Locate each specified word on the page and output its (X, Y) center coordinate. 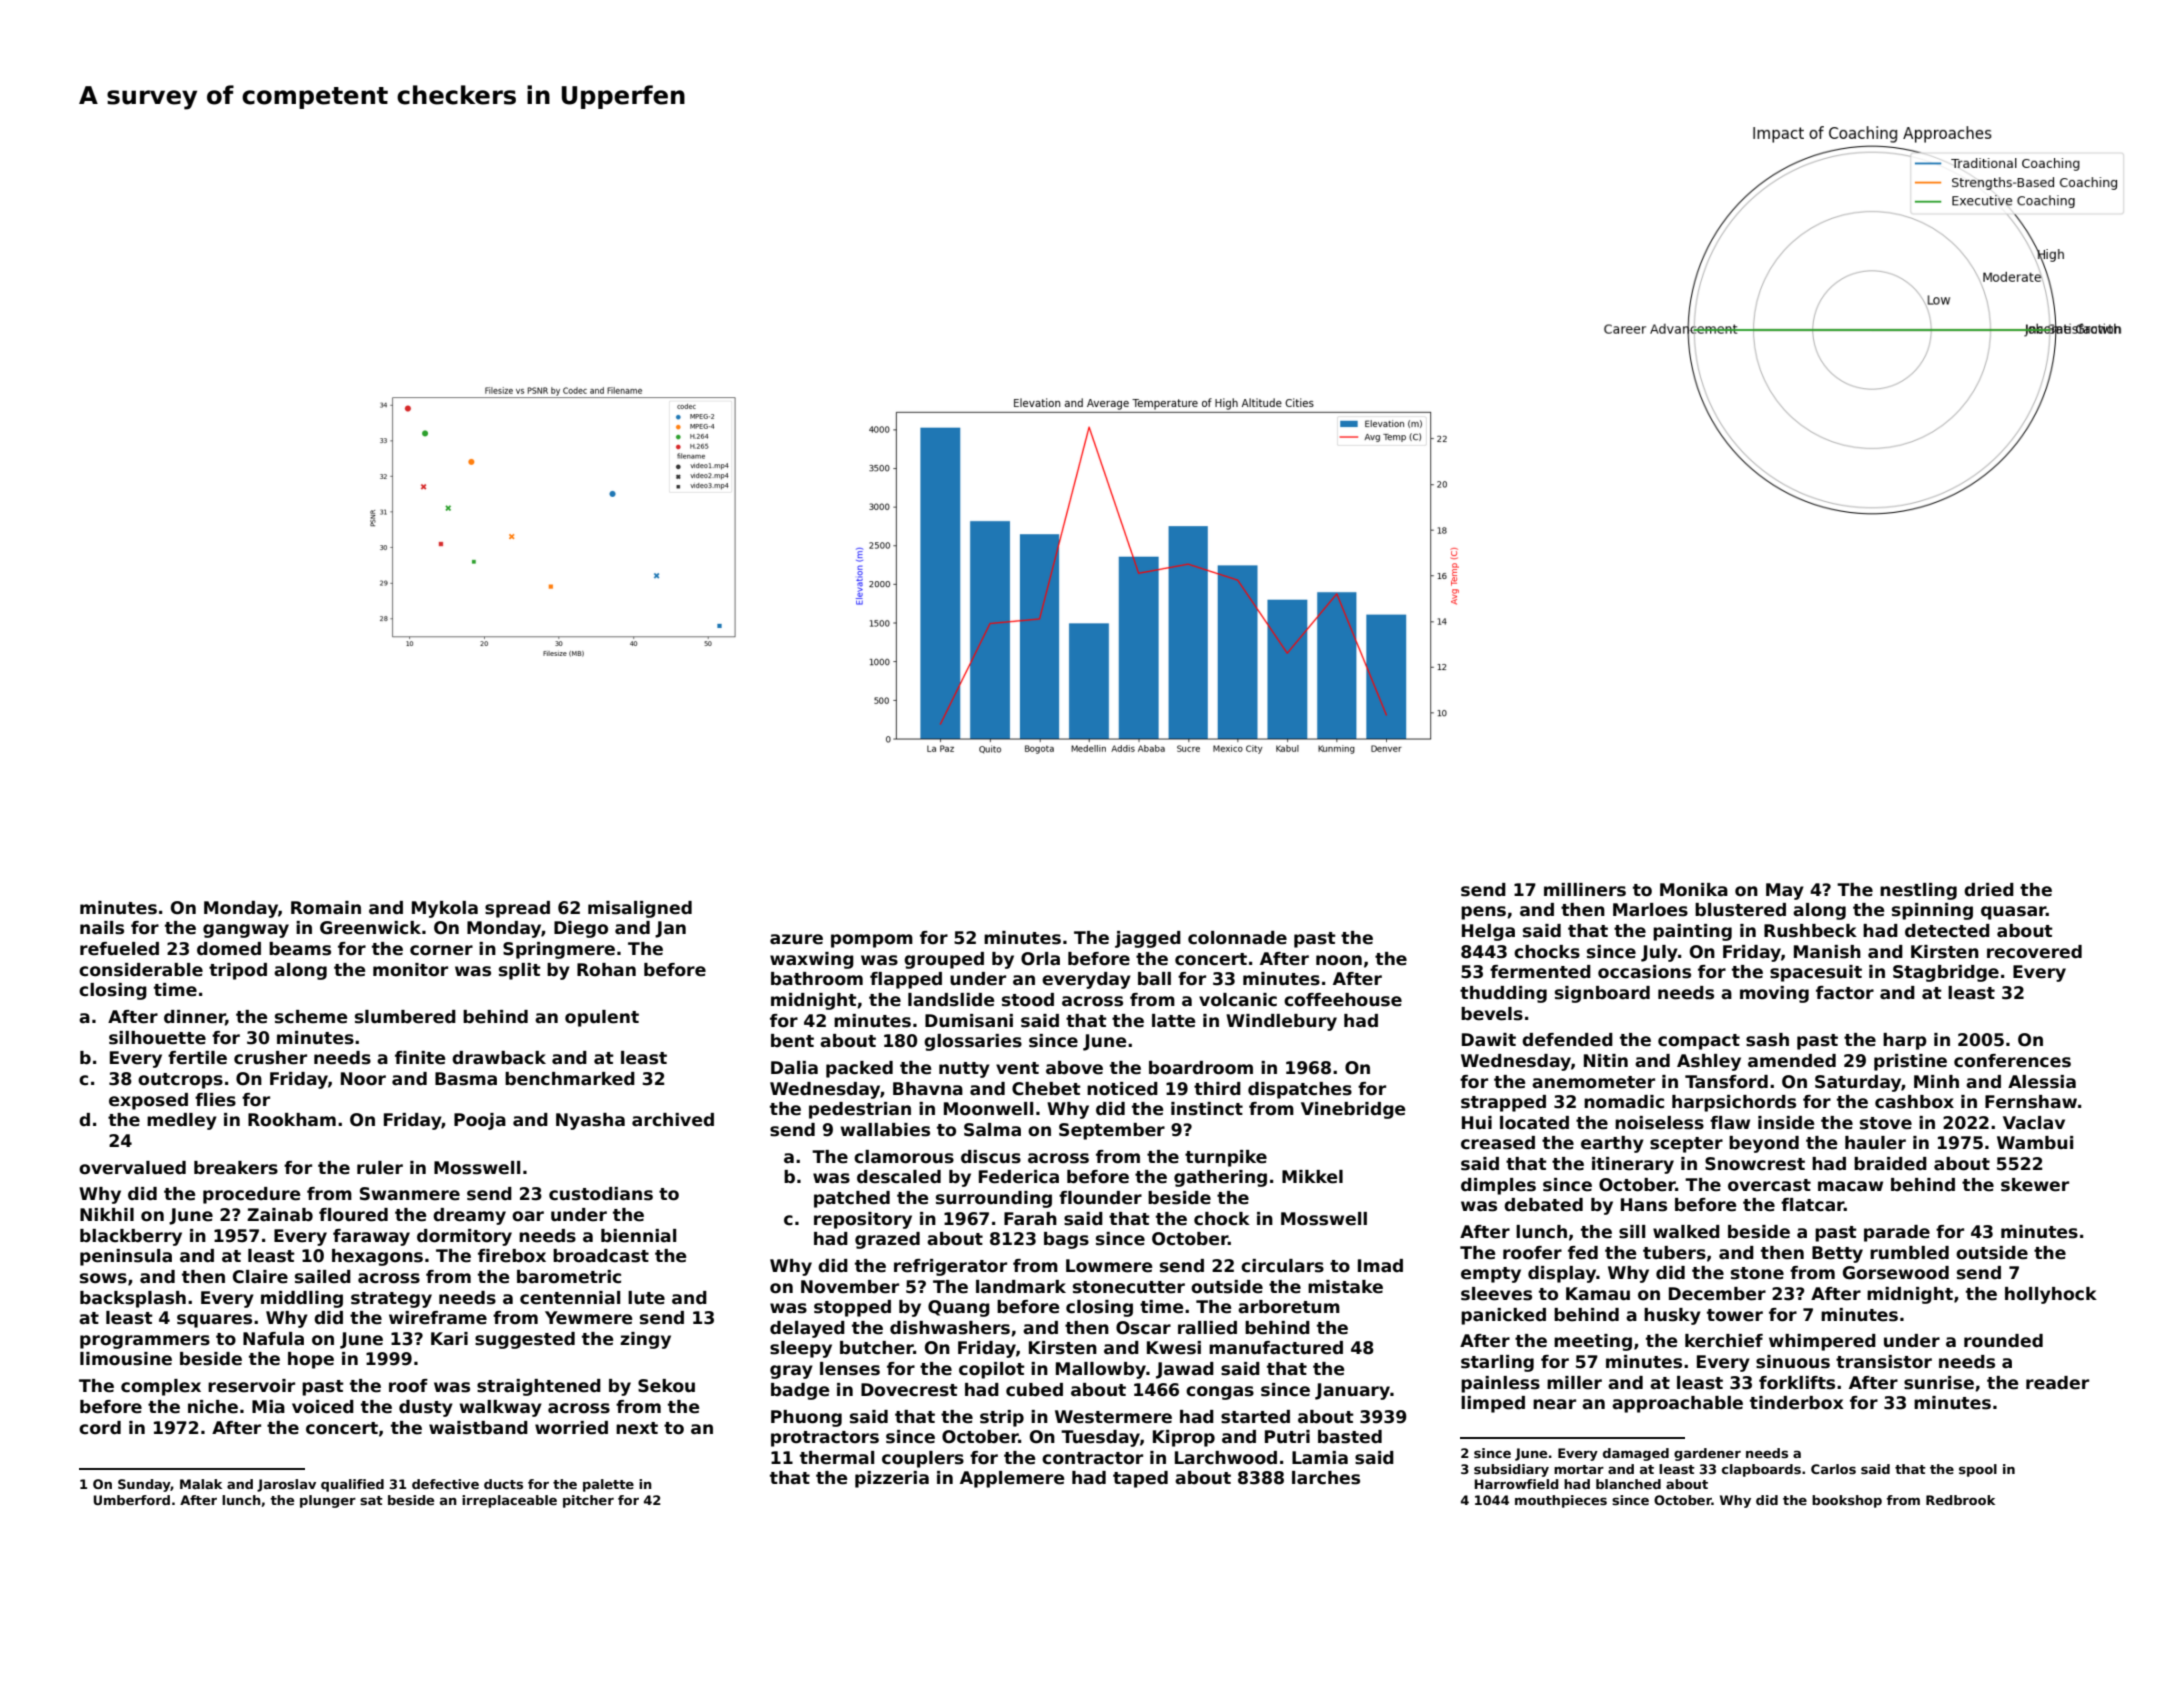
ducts (503, 1484)
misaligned (640, 909)
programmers (145, 1342)
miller (1574, 1383)
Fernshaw (2031, 1102)
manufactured (1276, 1348)
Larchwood (1226, 1458)
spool (1978, 1470)
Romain (326, 908)
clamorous (904, 1157)
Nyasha (590, 1121)
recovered (2034, 952)
